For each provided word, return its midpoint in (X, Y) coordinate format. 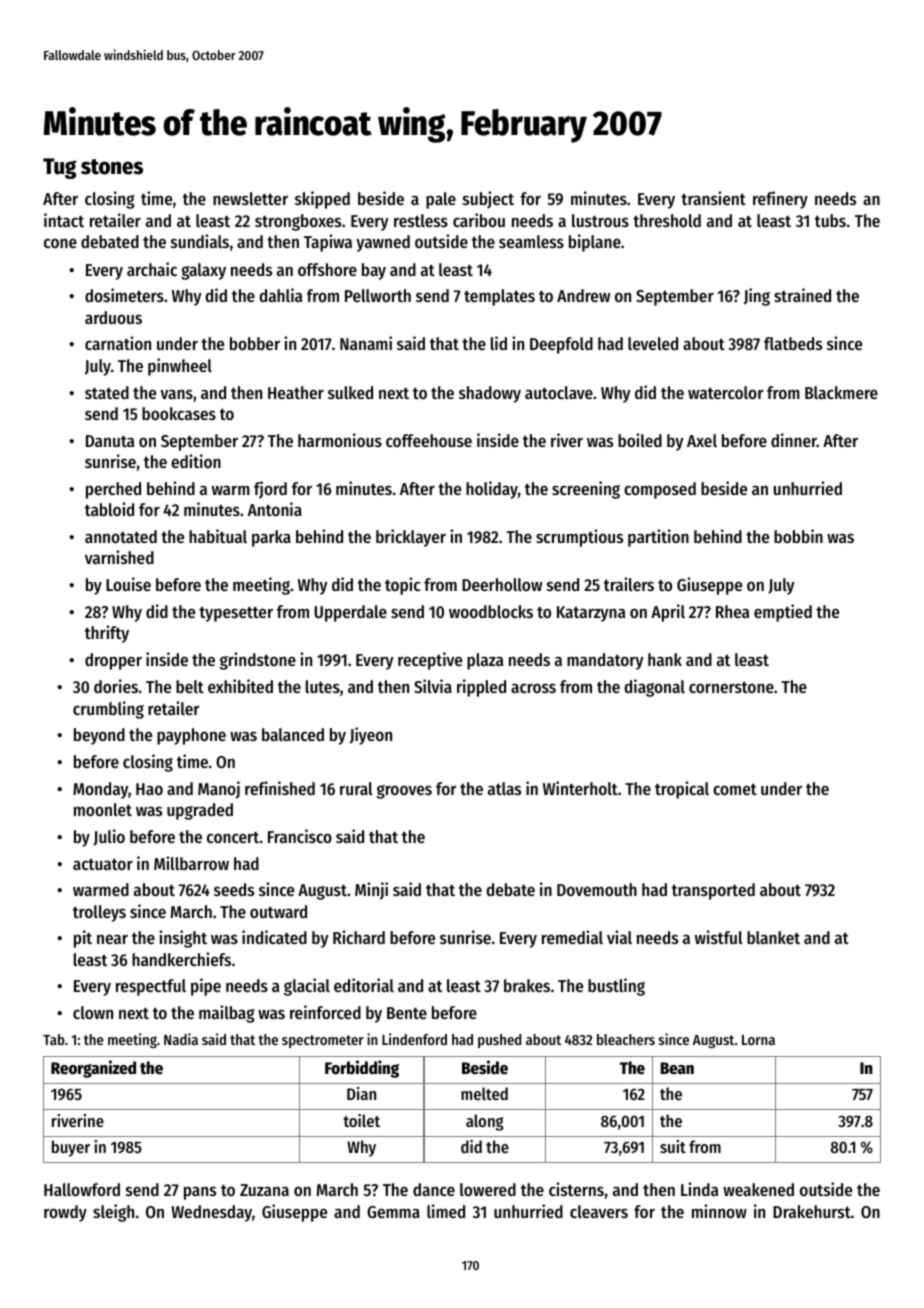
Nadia (181, 1039)
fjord (270, 490)
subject (488, 200)
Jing (757, 297)
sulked (350, 392)
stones (112, 167)
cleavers (599, 1211)
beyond (99, 736)
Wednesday (211, 1213)
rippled (481, 688)
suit (673, 1146)
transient (713, 198)
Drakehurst (812, 1211)
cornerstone (731, 687)
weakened (758, 1189)
